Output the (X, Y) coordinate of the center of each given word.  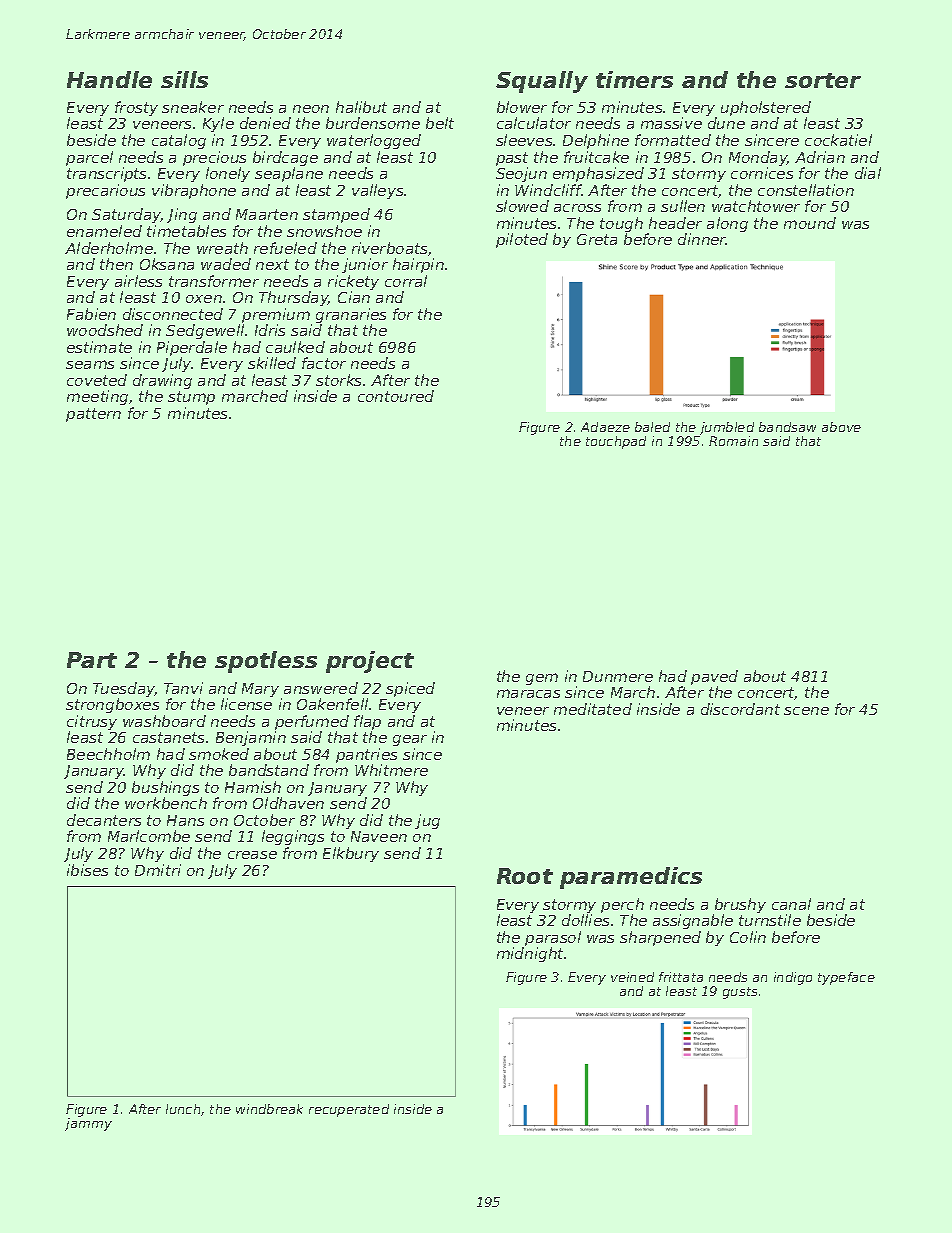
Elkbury (351, 854)
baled (652, 427)
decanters (104, 820)
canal (791, 904)
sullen (683, 206)
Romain (733, 441)
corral (406, 281)
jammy (88, 1124)
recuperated (349, 1110)
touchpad (616, 442)
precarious (105, 191)
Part (92, 660)
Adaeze (605, 427)
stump (191, 398)
